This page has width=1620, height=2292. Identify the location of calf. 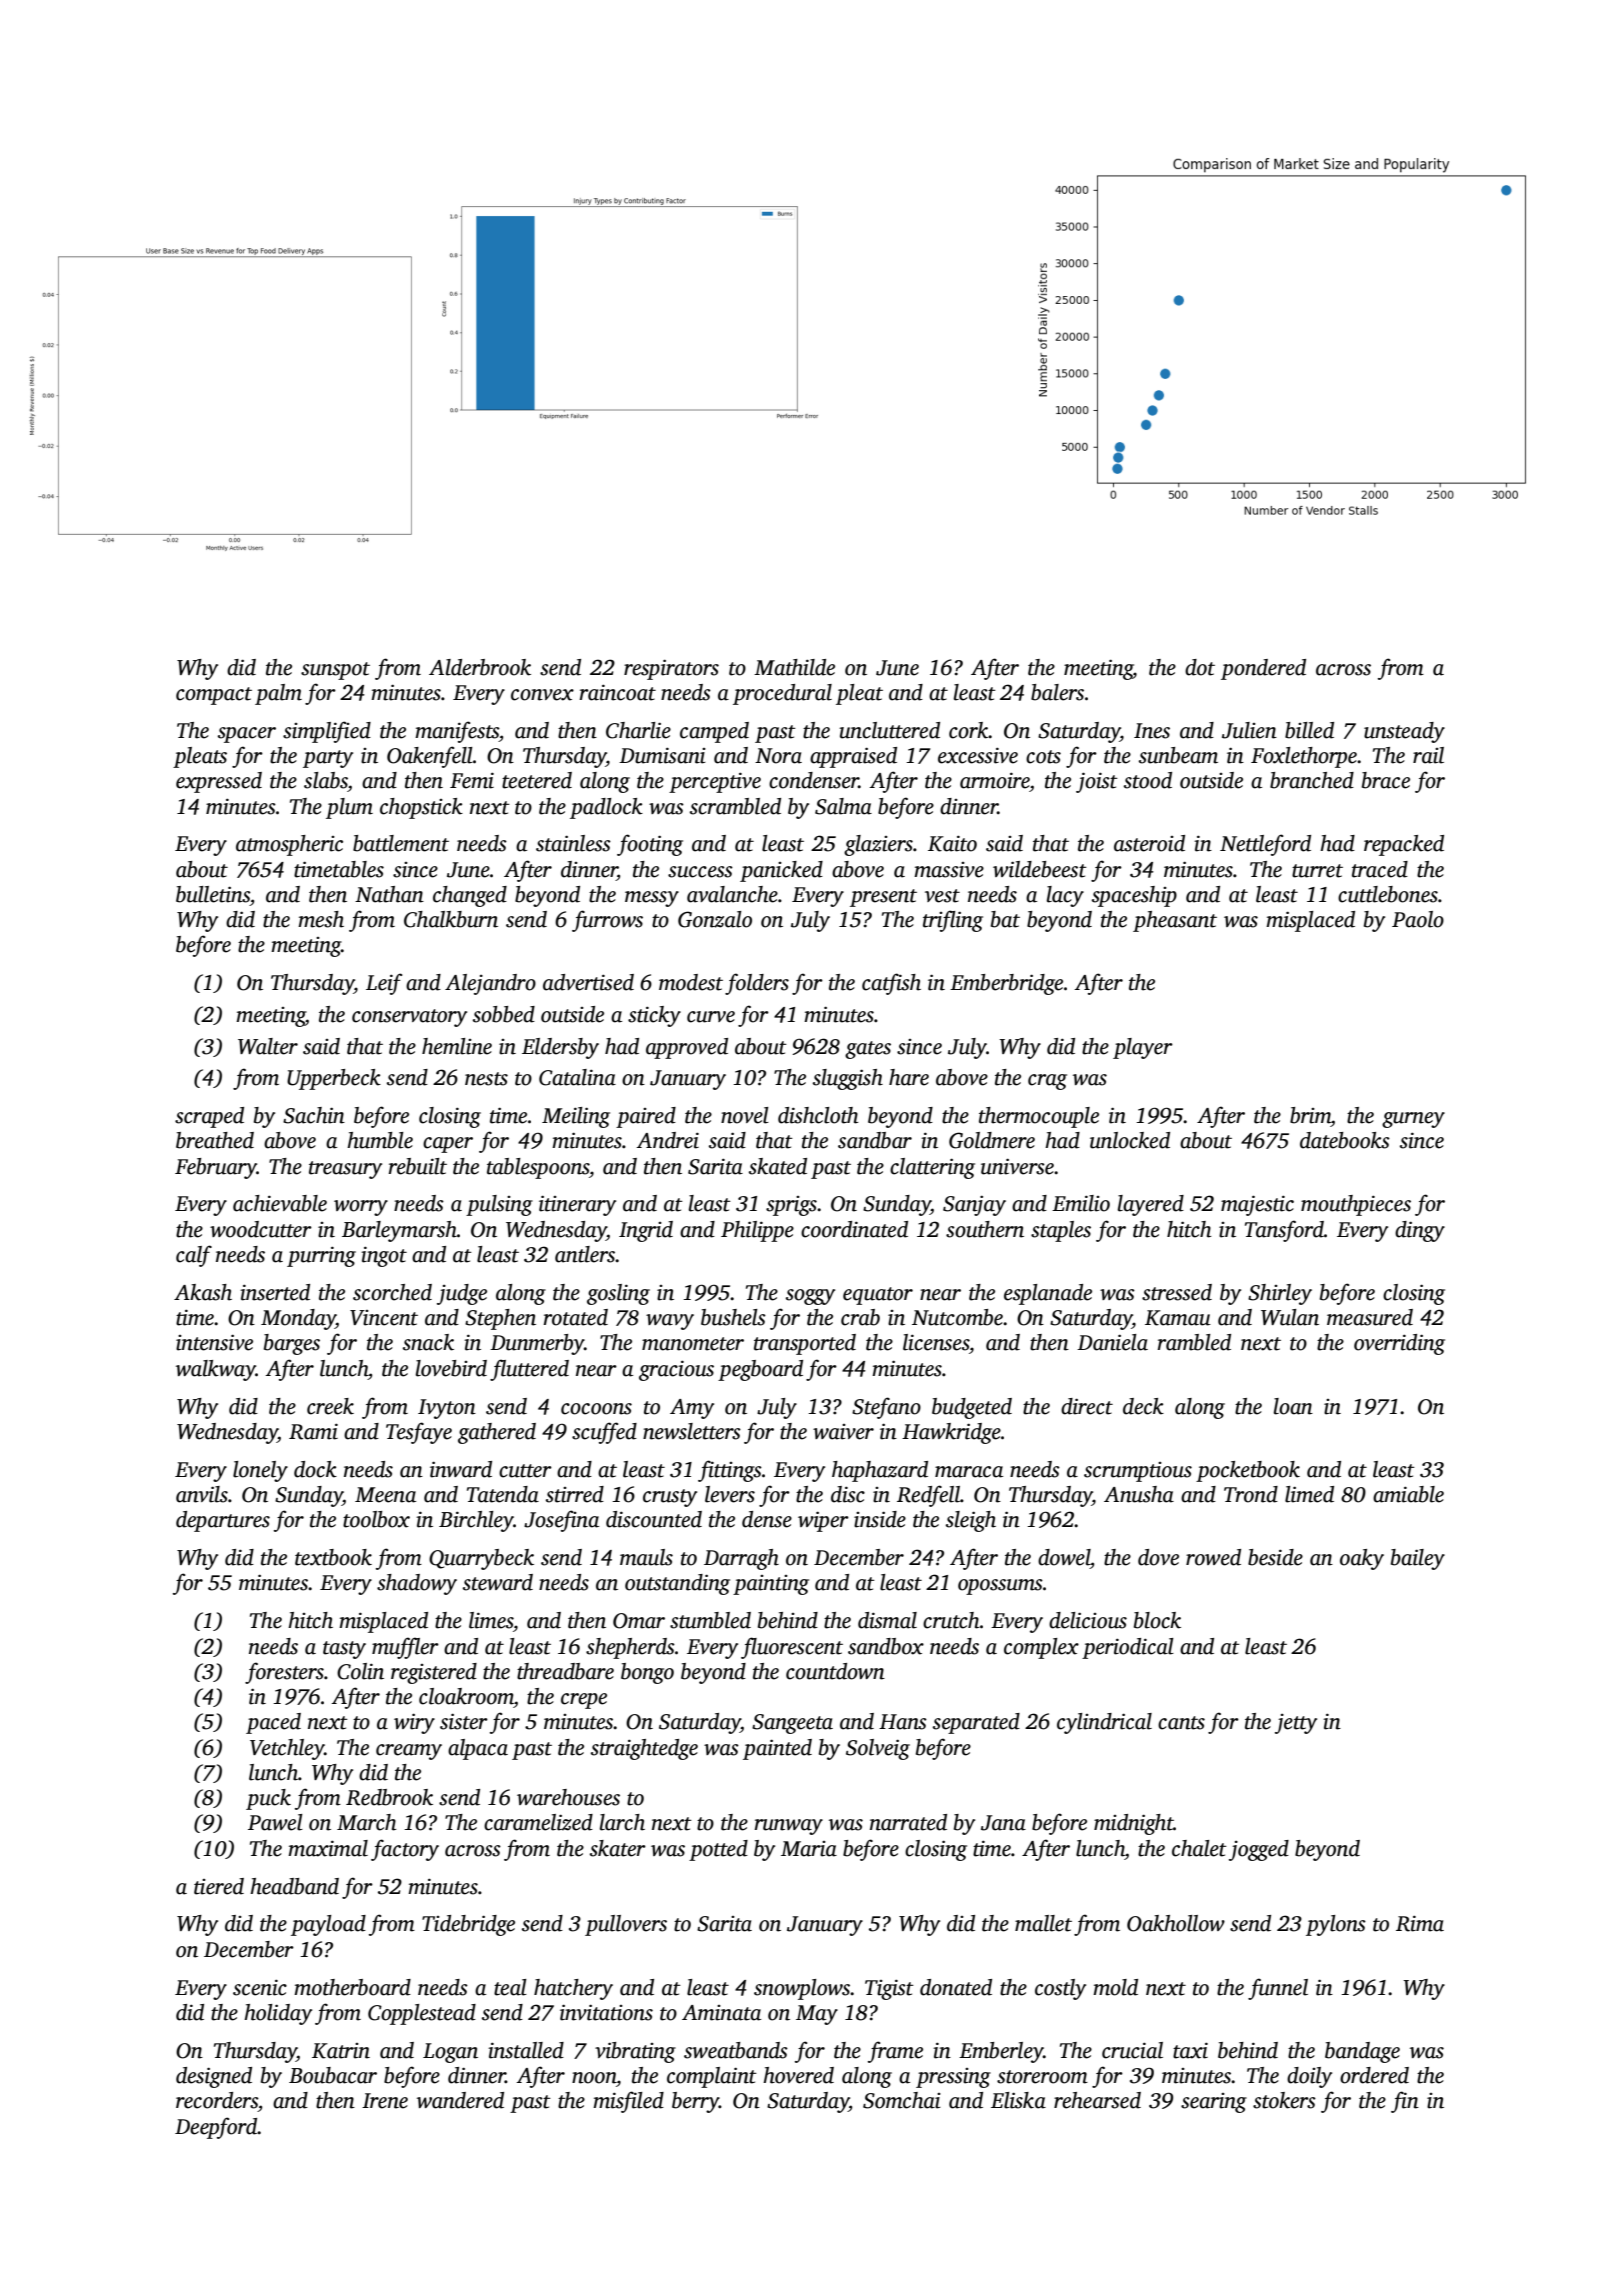
(194, 1256).
